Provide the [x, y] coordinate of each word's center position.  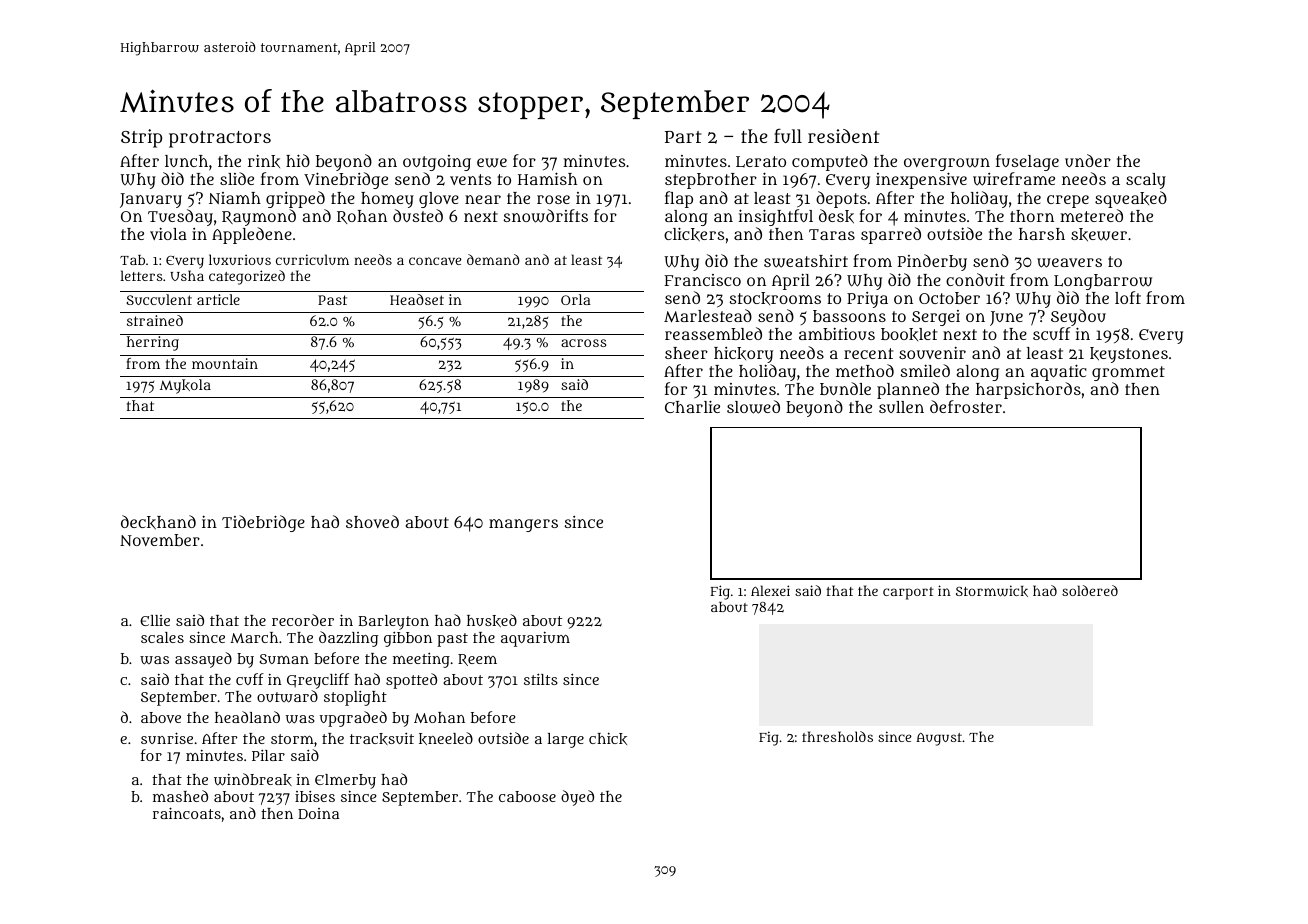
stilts [541, 679]
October [949, 298]
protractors [220, 139]
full [788, 135]
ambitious [837, 334]
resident [843, 136]
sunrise [167, 738]
